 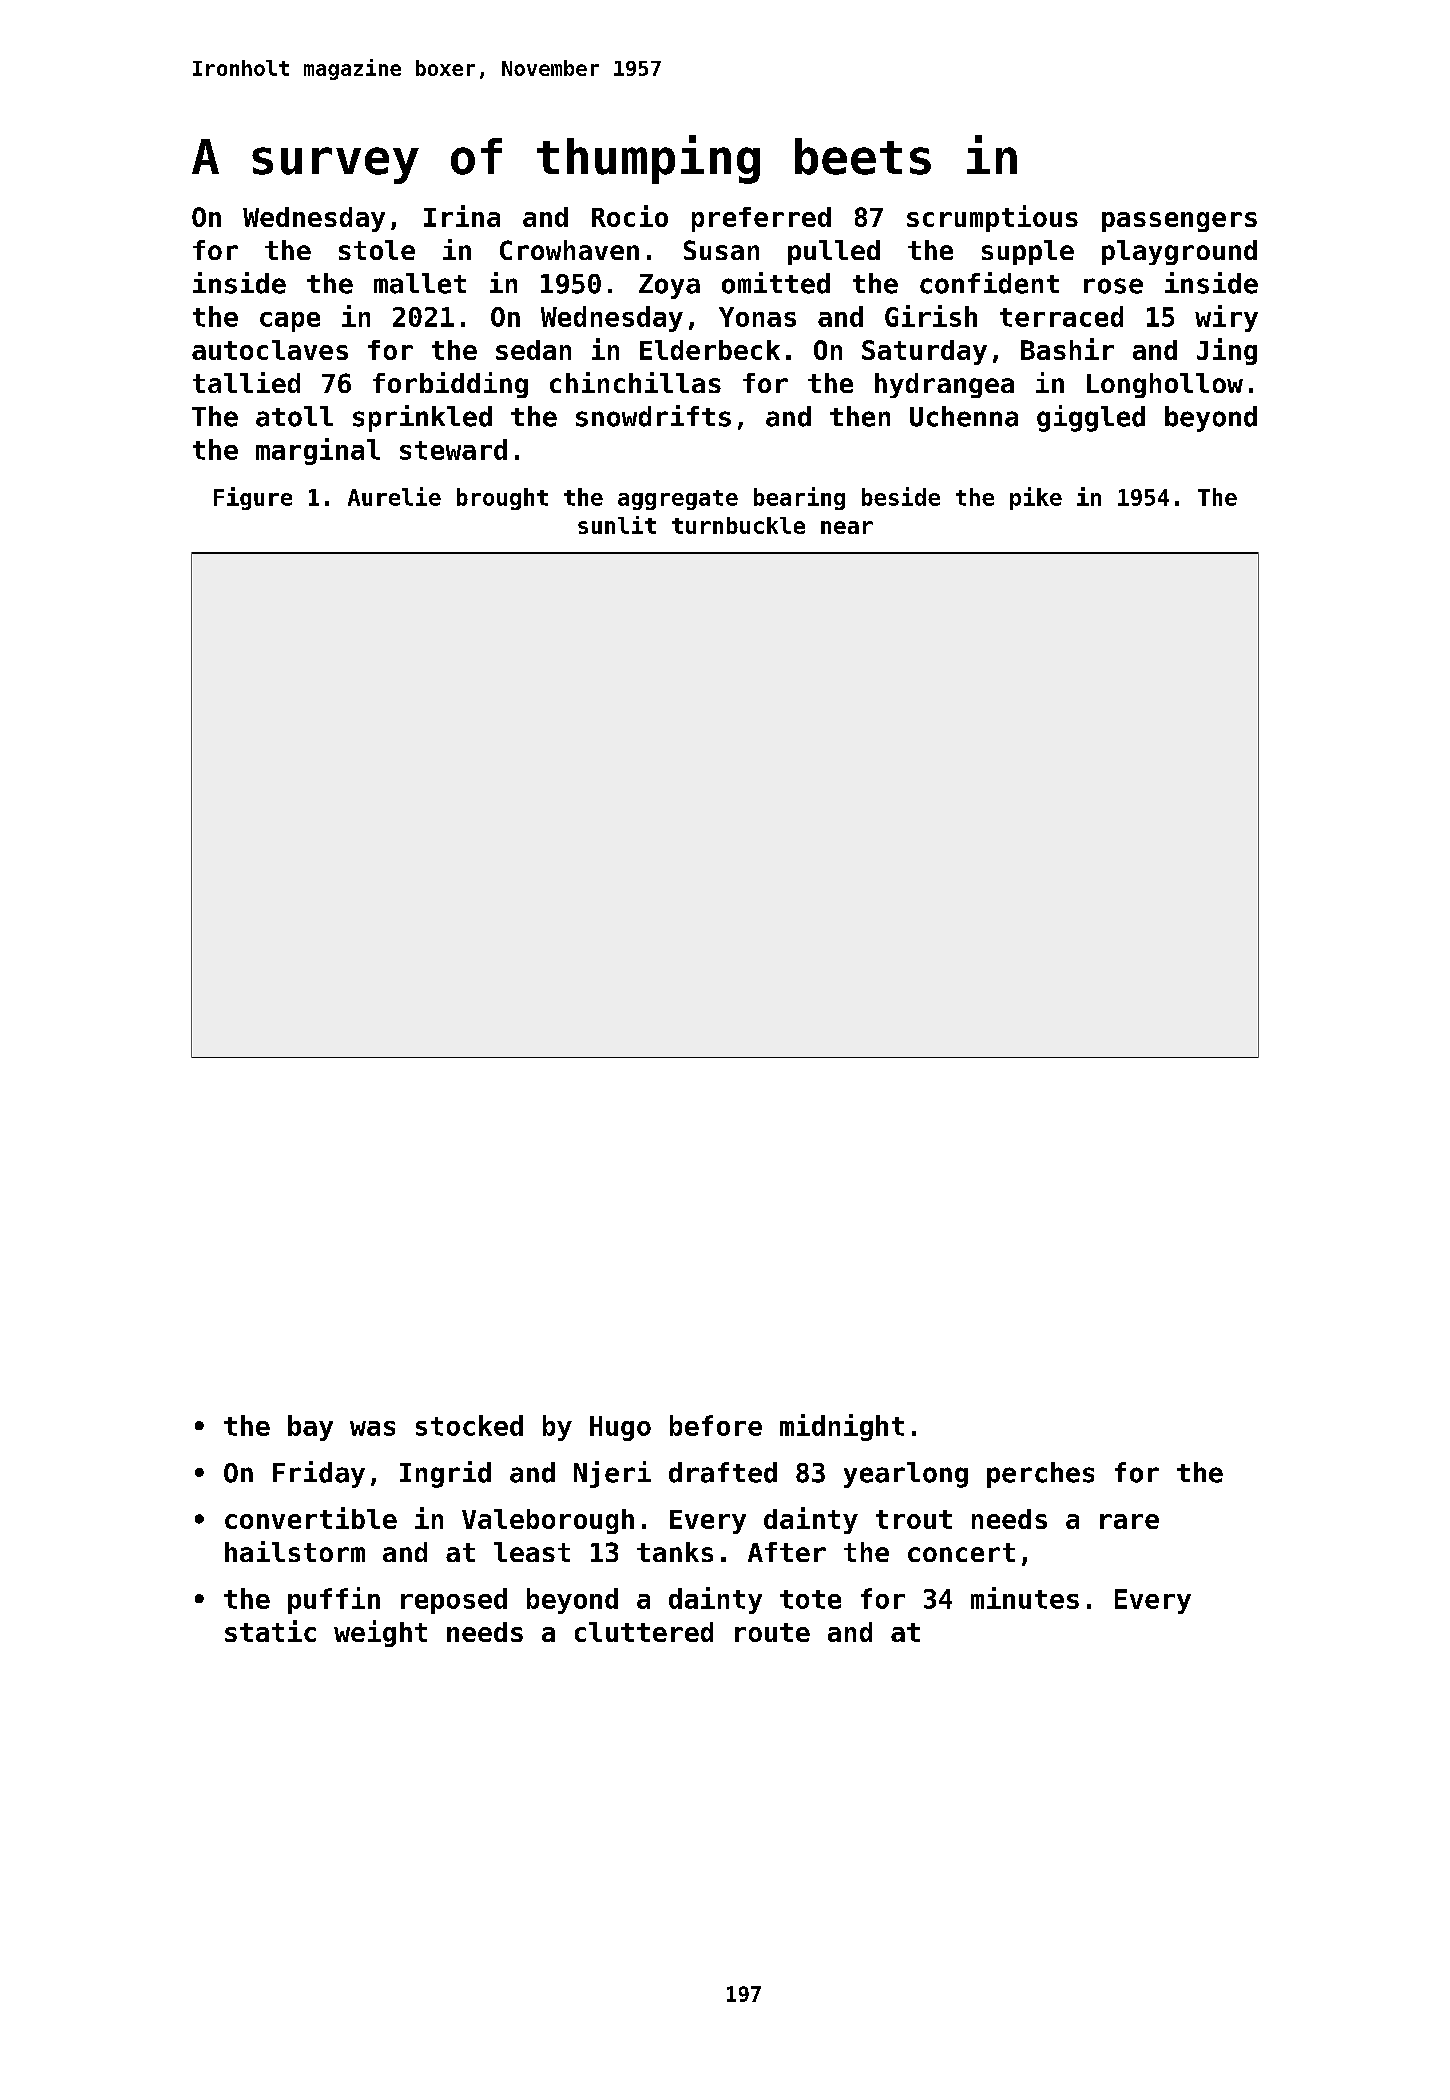 What do you see at coordinates (318, 451) in the image?
I see `marginal` at bounding box center [318, 451].
